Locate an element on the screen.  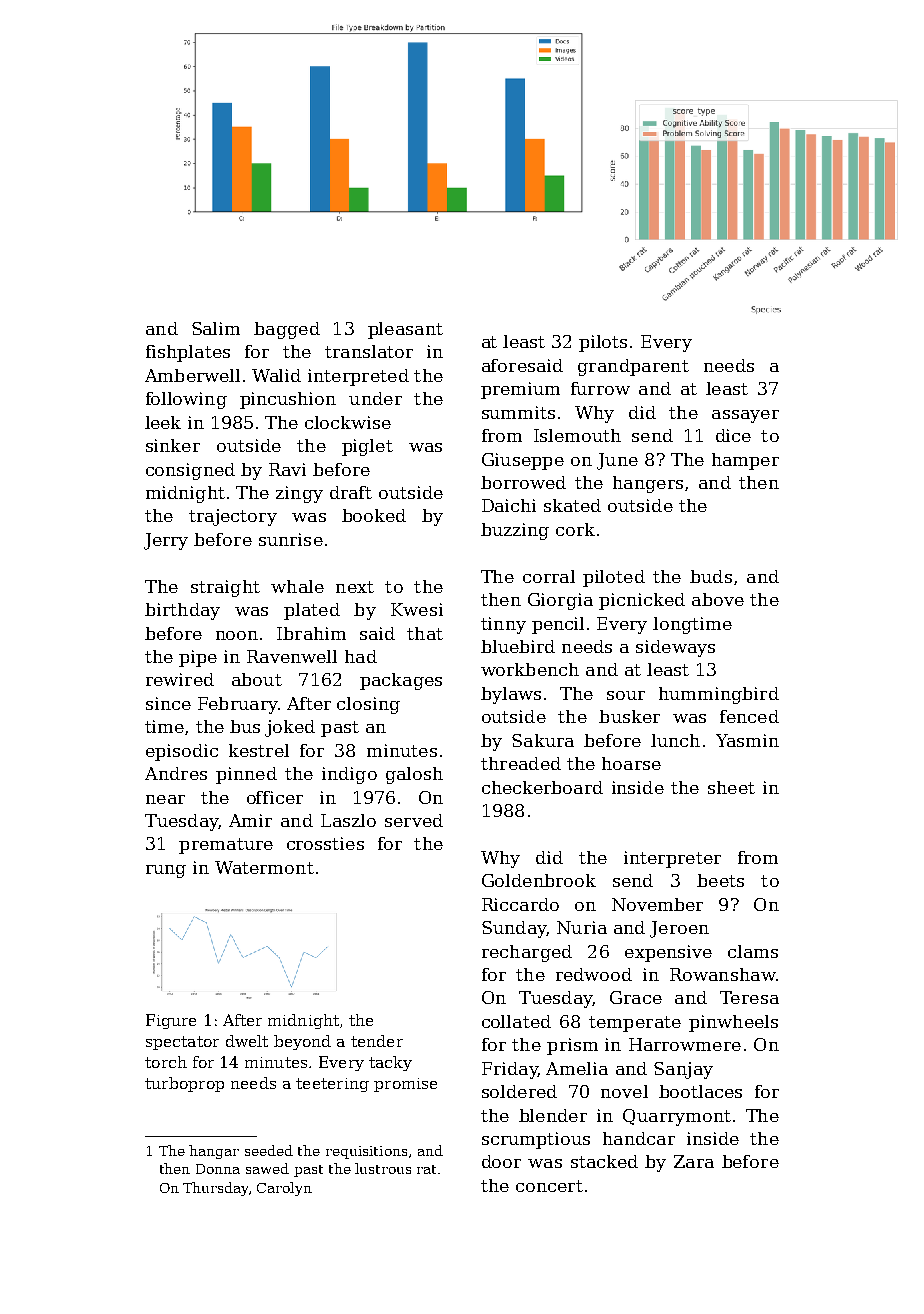
premium is located at coordinates (520, 390).
